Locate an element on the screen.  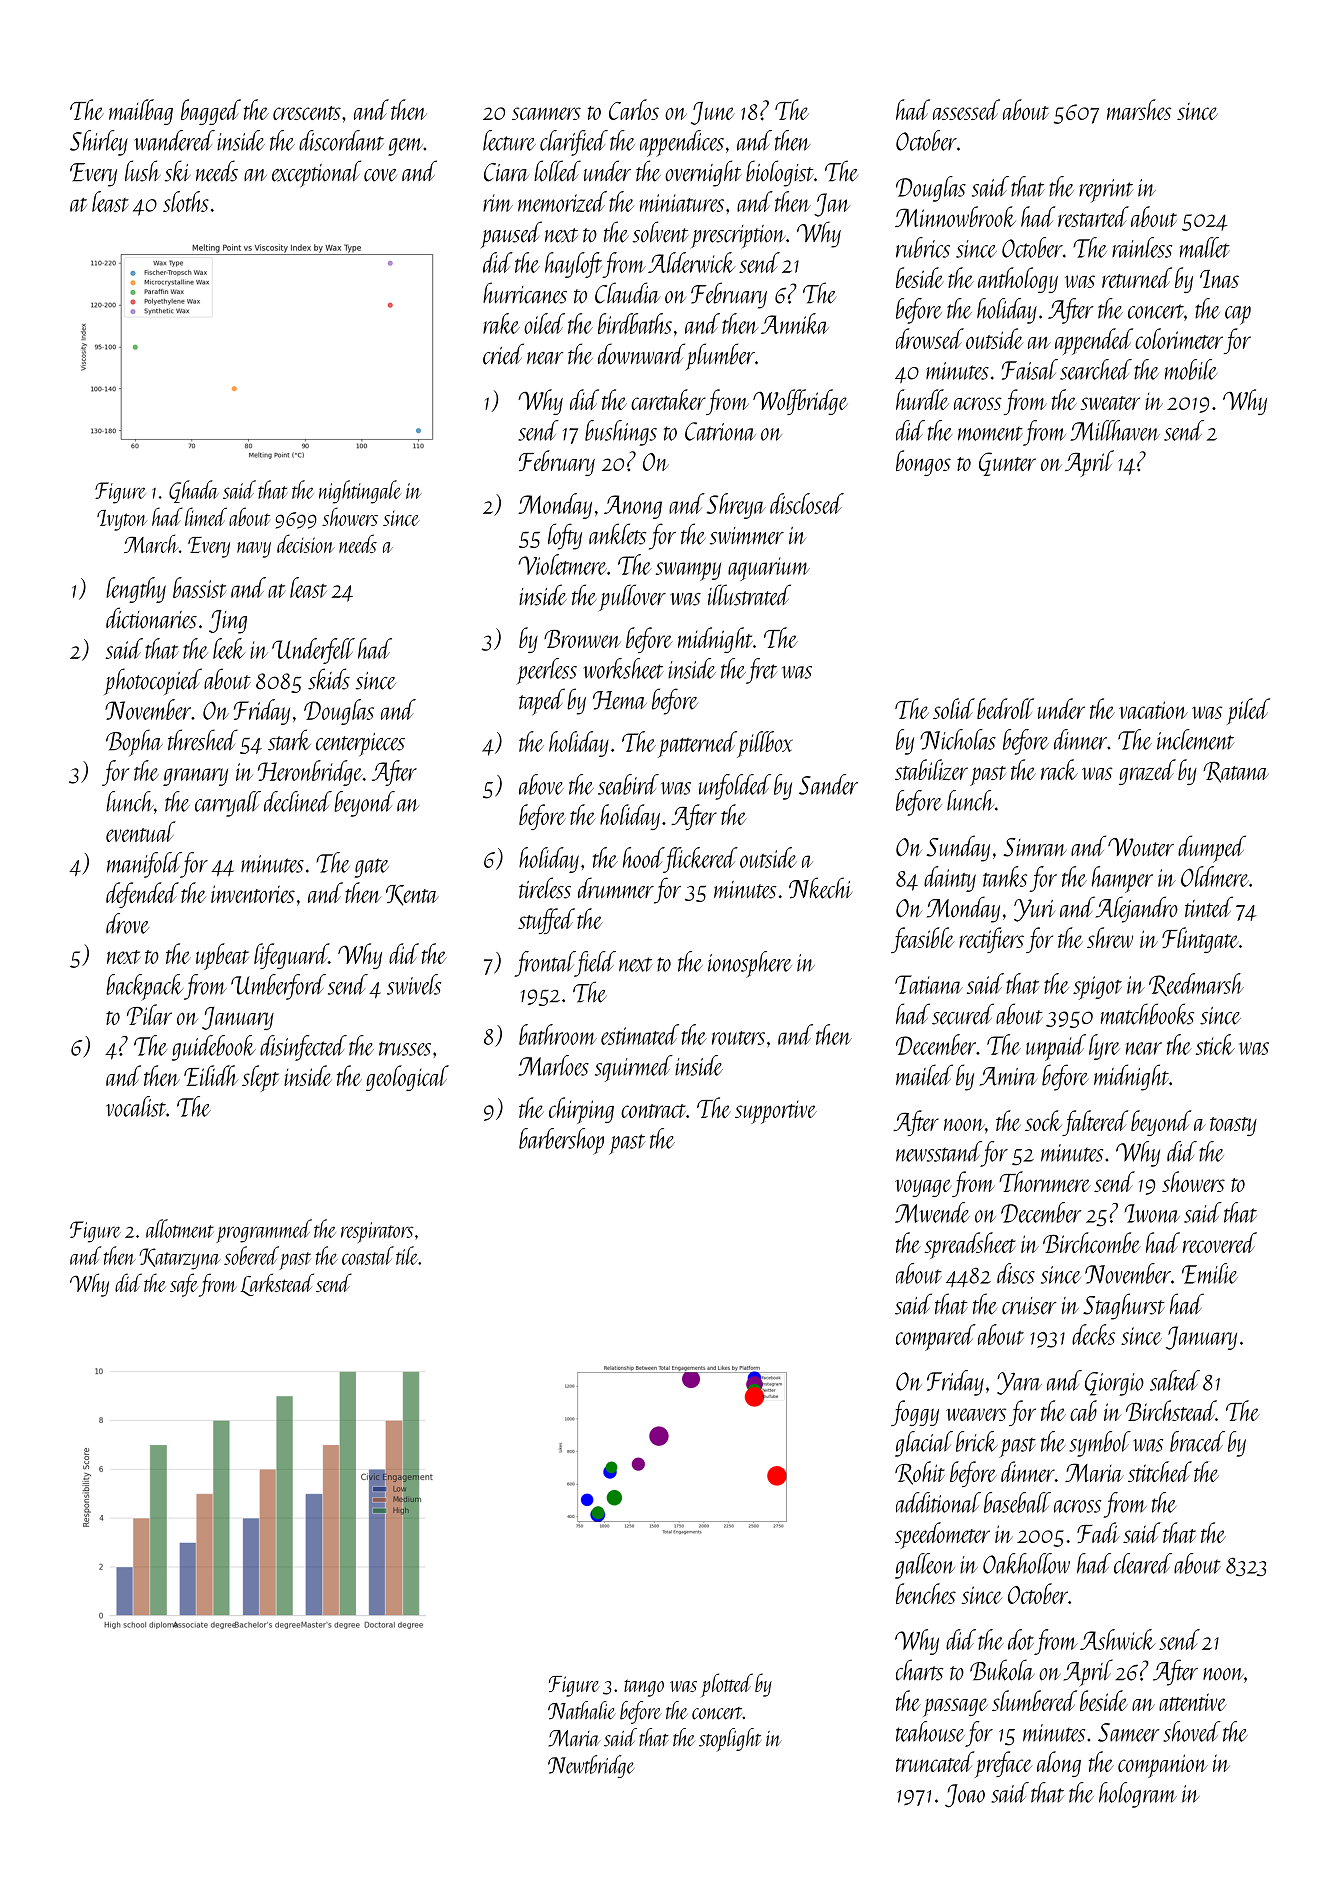
hologram is located at coordinates (1138, 1795).
